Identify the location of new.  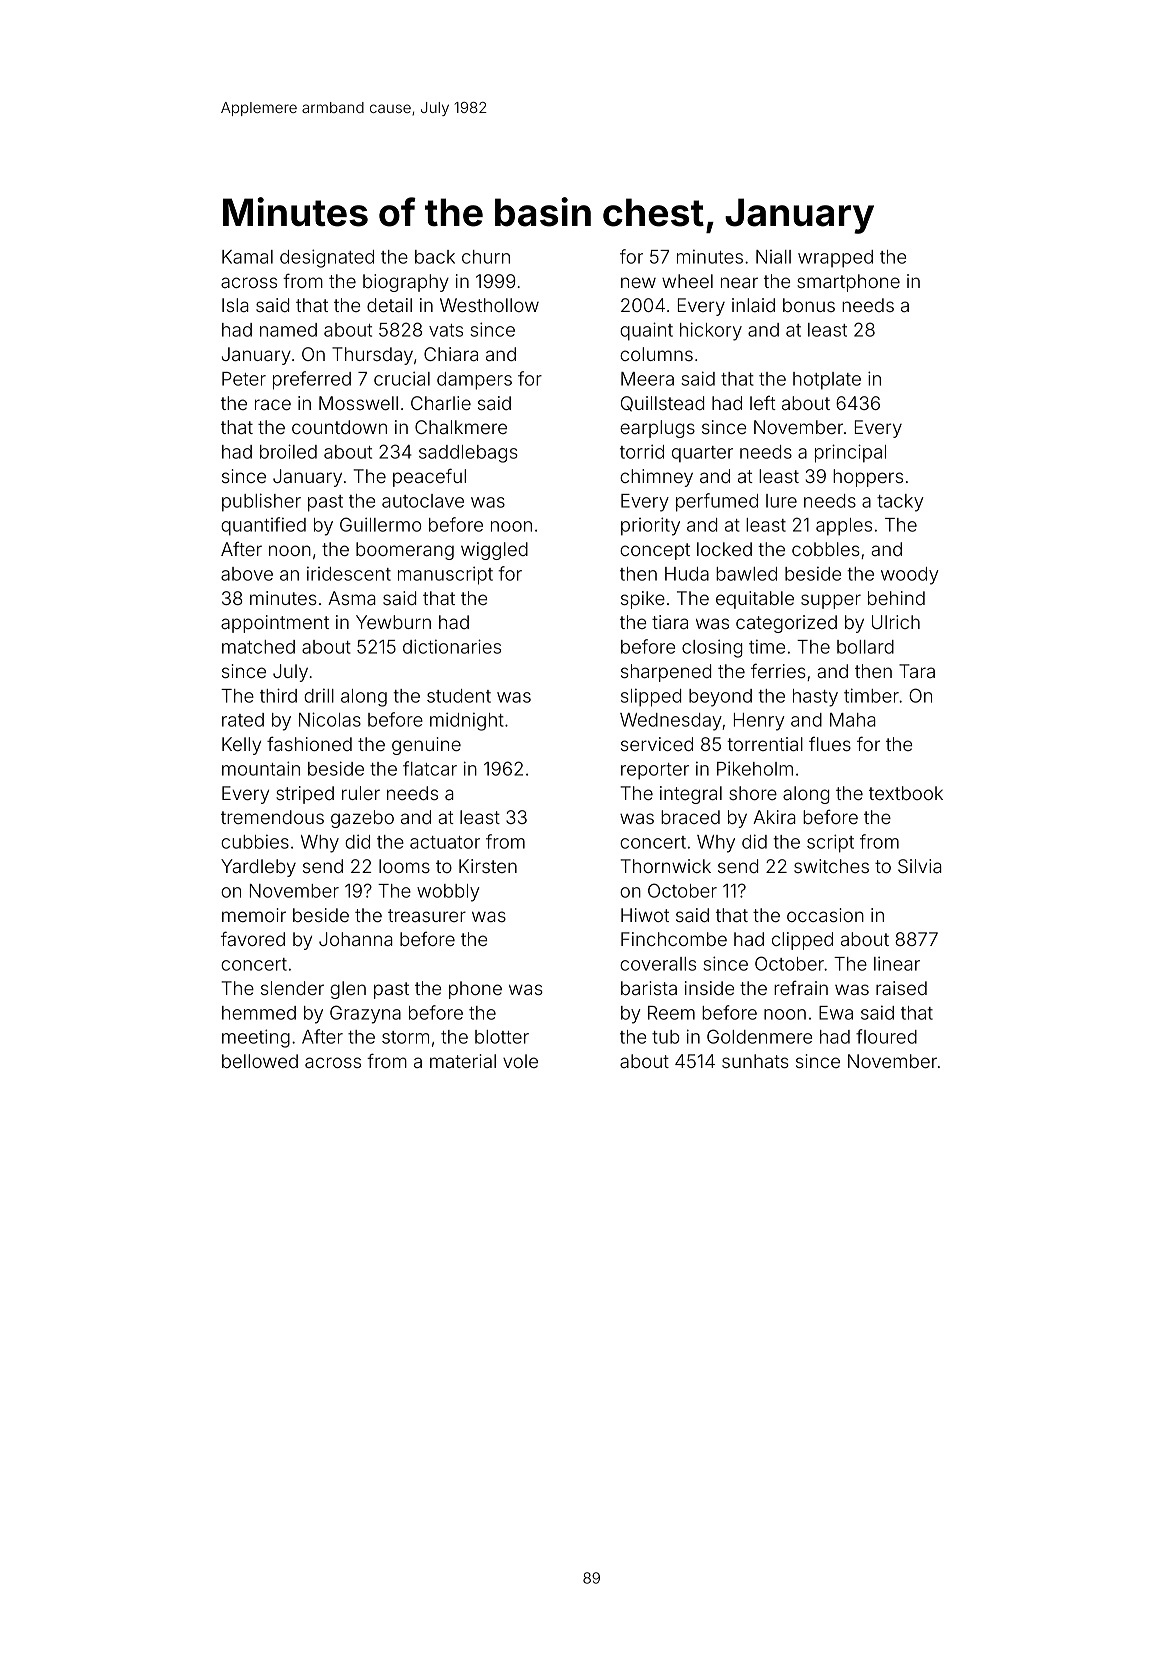
(638, 282).
